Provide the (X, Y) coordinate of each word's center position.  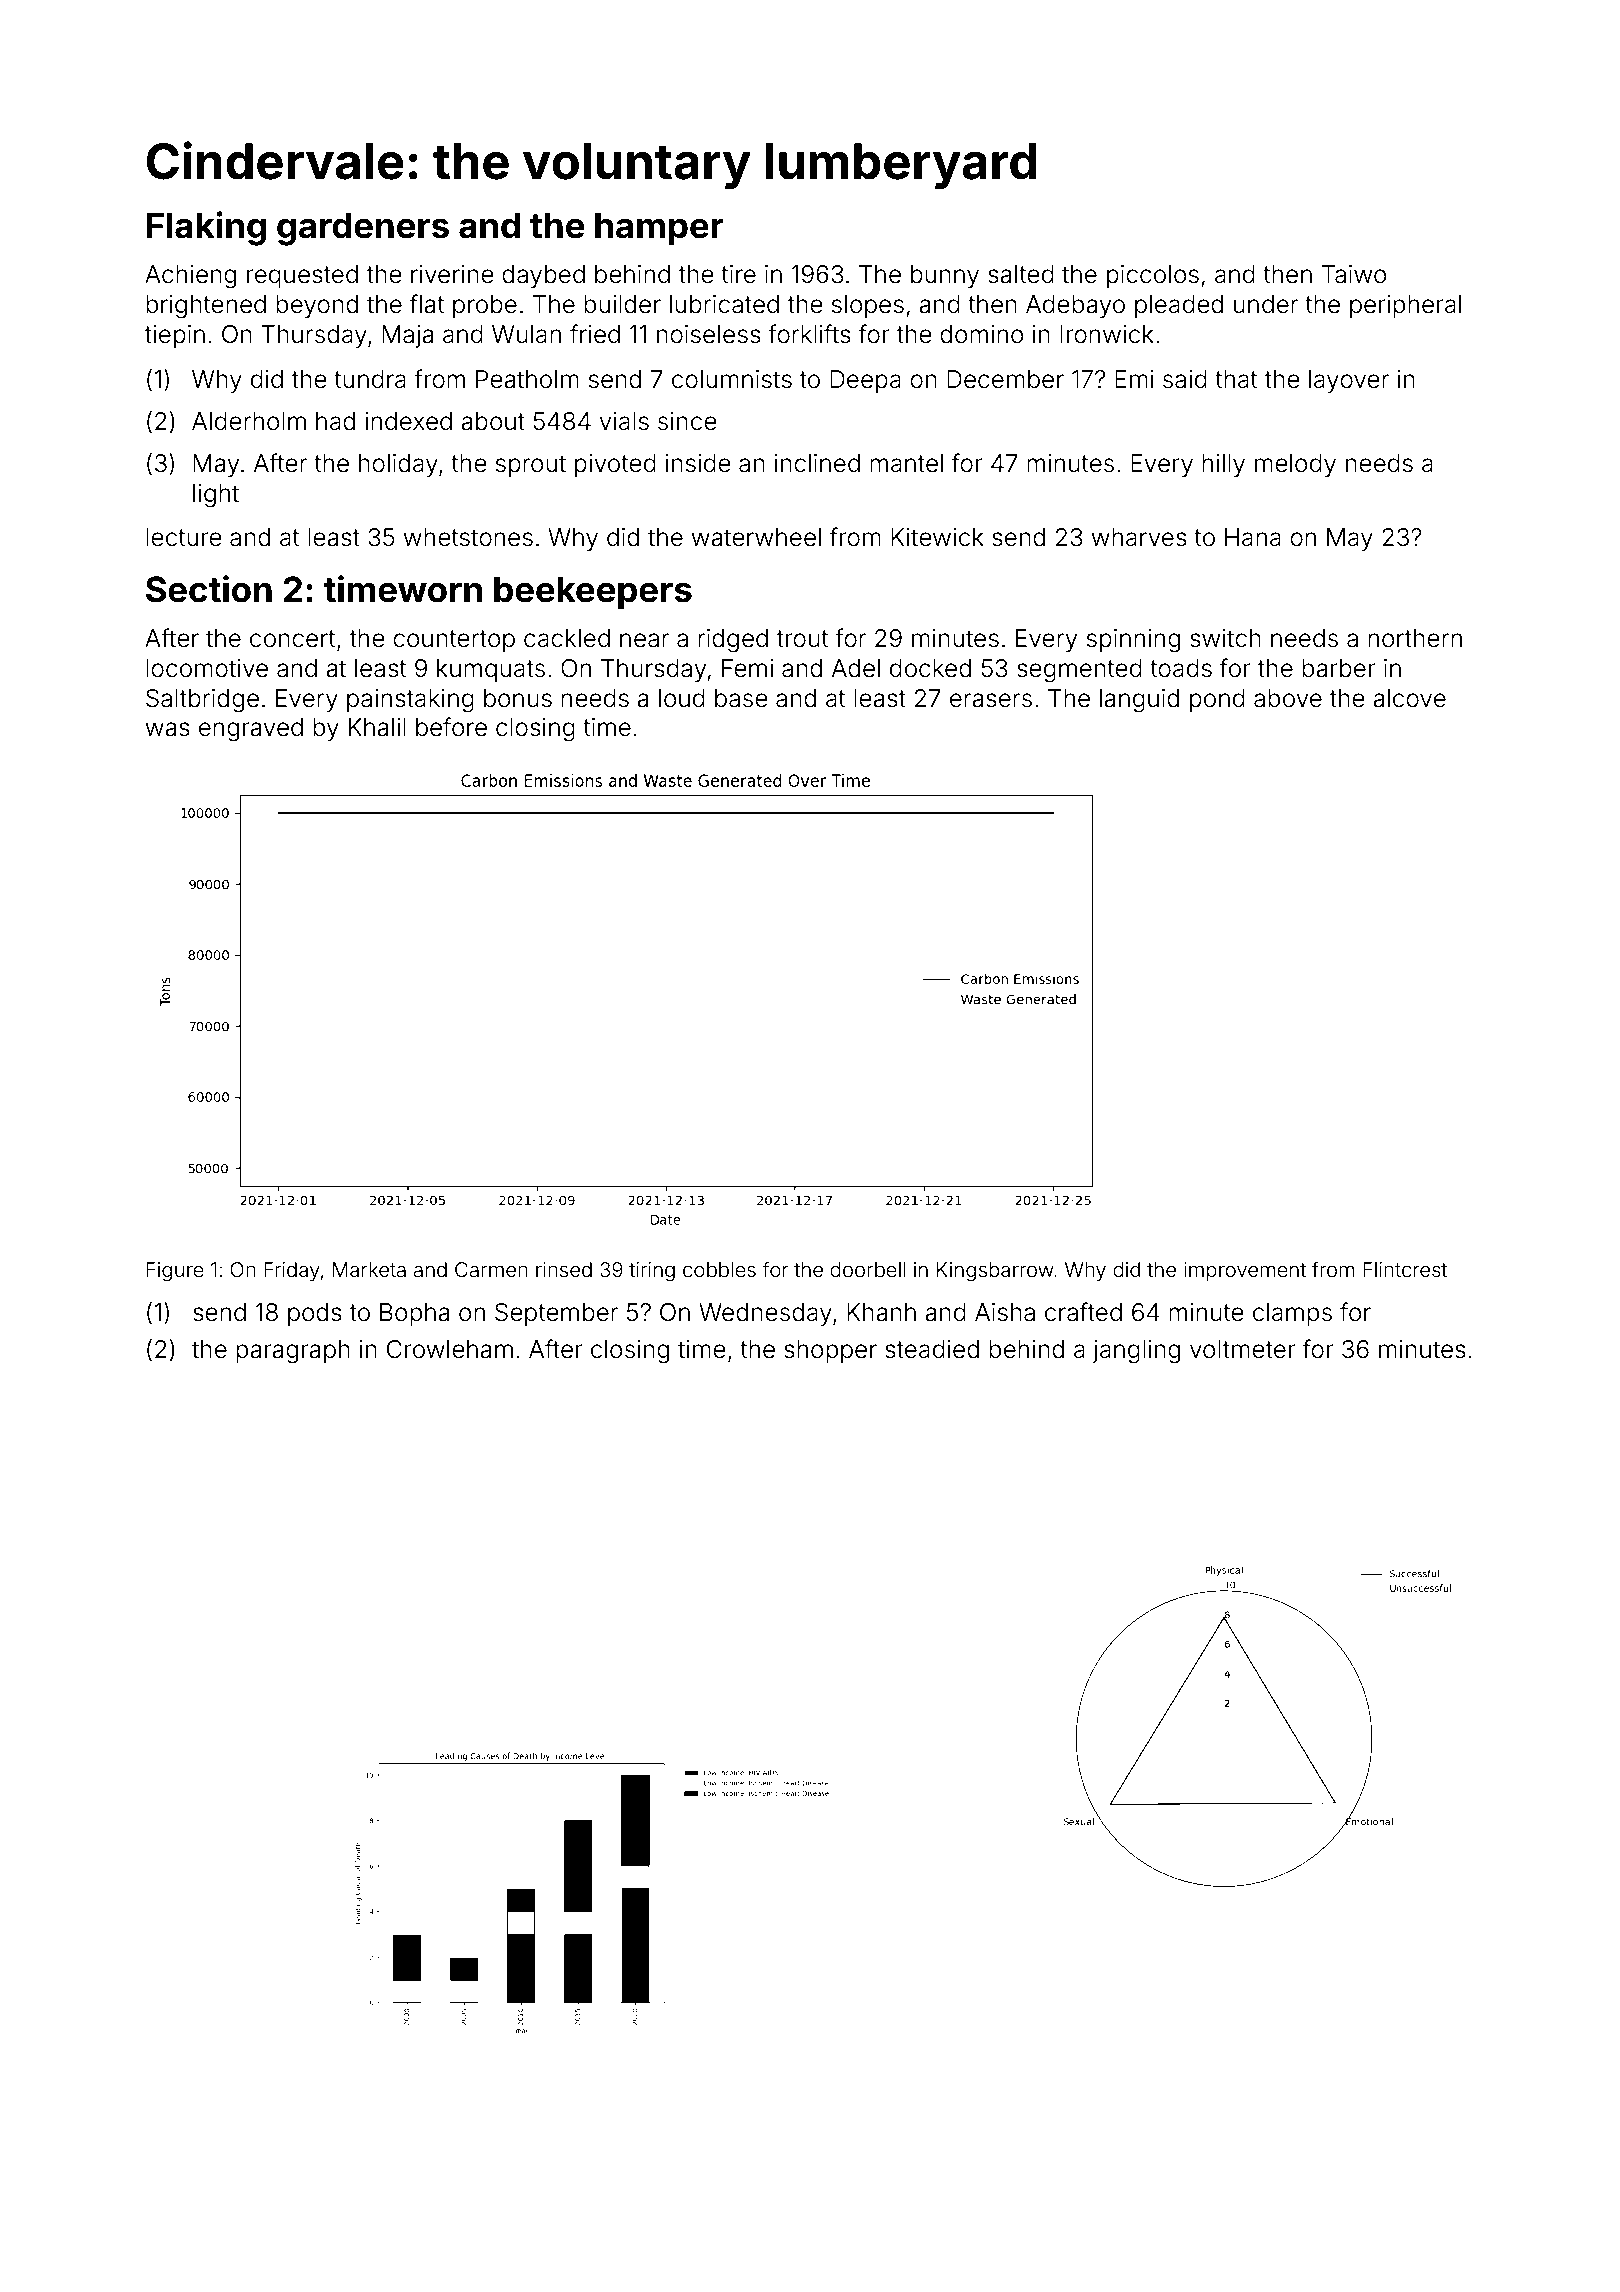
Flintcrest (1405, 1269)
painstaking (410, 701)
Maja (407, 336)
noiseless (709, 334)
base (741, 698)
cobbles (719, 1269)
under (1266, 304)
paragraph (293, 1352)
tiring (652, 1272)
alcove (1409, 698)
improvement (1245, 1271)
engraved (251, 730)
